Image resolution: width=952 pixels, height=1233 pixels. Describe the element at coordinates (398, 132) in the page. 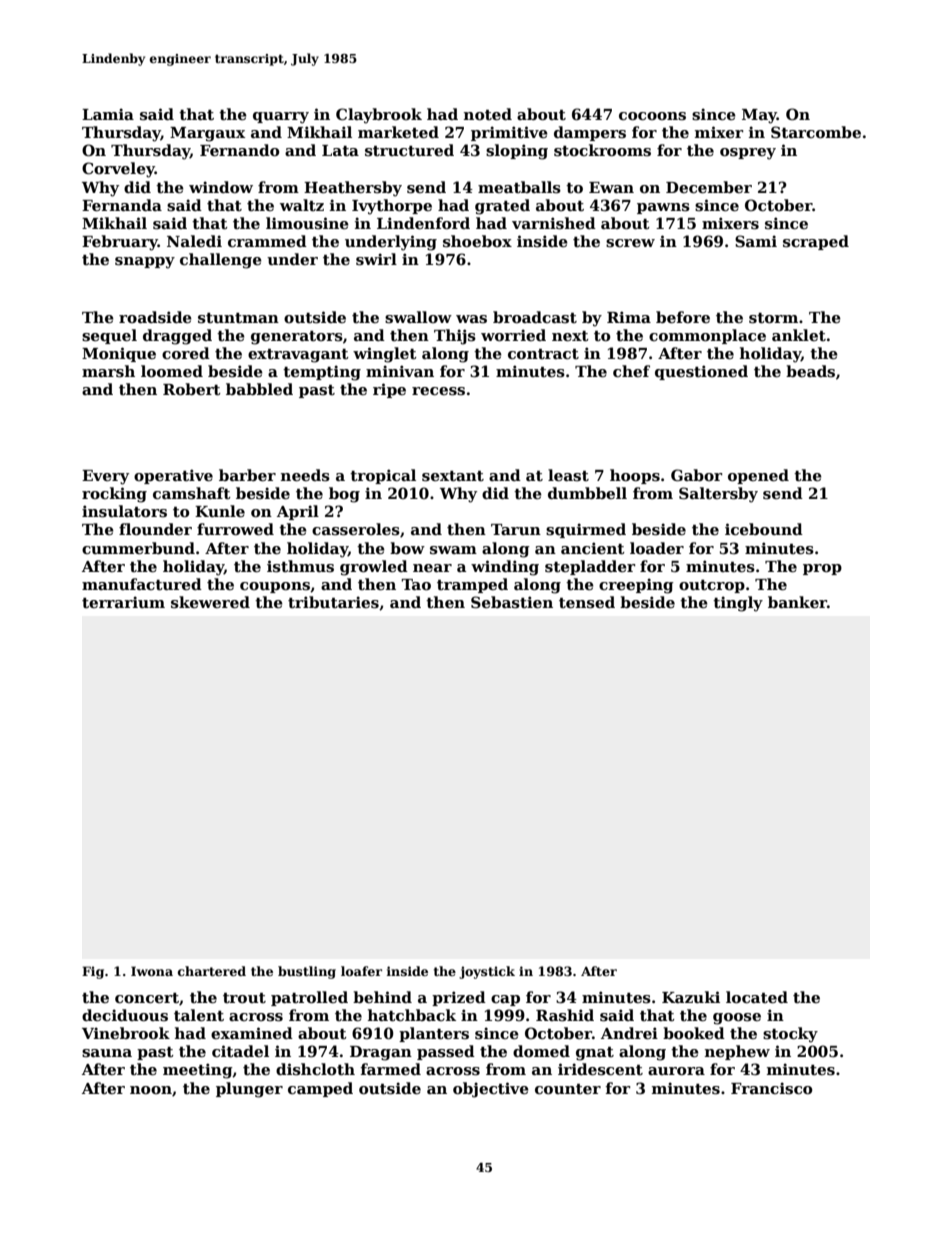

I see `marketed` at that location.
